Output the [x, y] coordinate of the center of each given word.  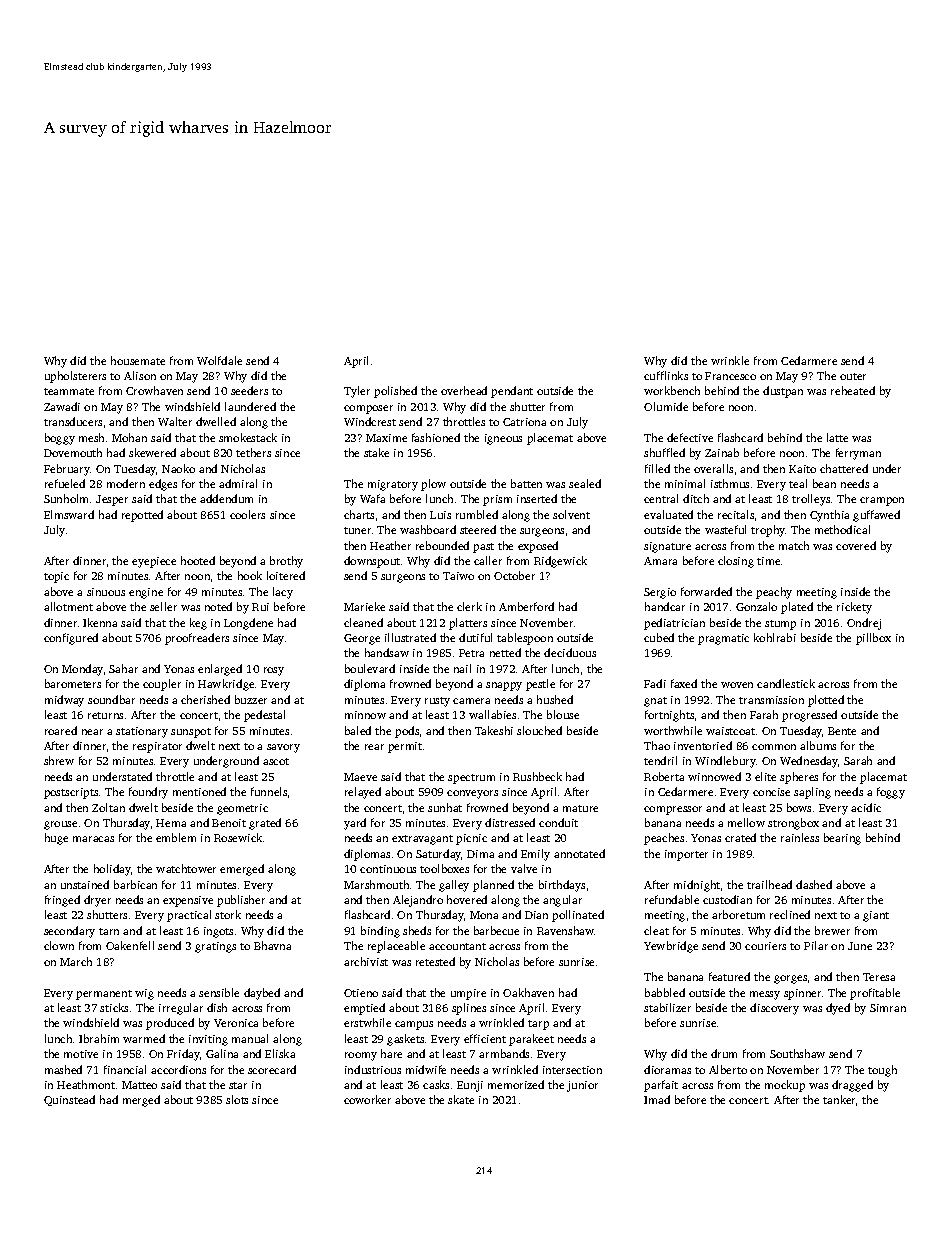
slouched [539, 730]
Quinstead [69, 1100]
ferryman [858, 454]
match [794, 545]
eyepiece [154, 562]
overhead [464, 390]
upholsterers [75, 377]
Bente [842, 731]
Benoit [229, 823]
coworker [367, 1099]
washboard [428, 529]
